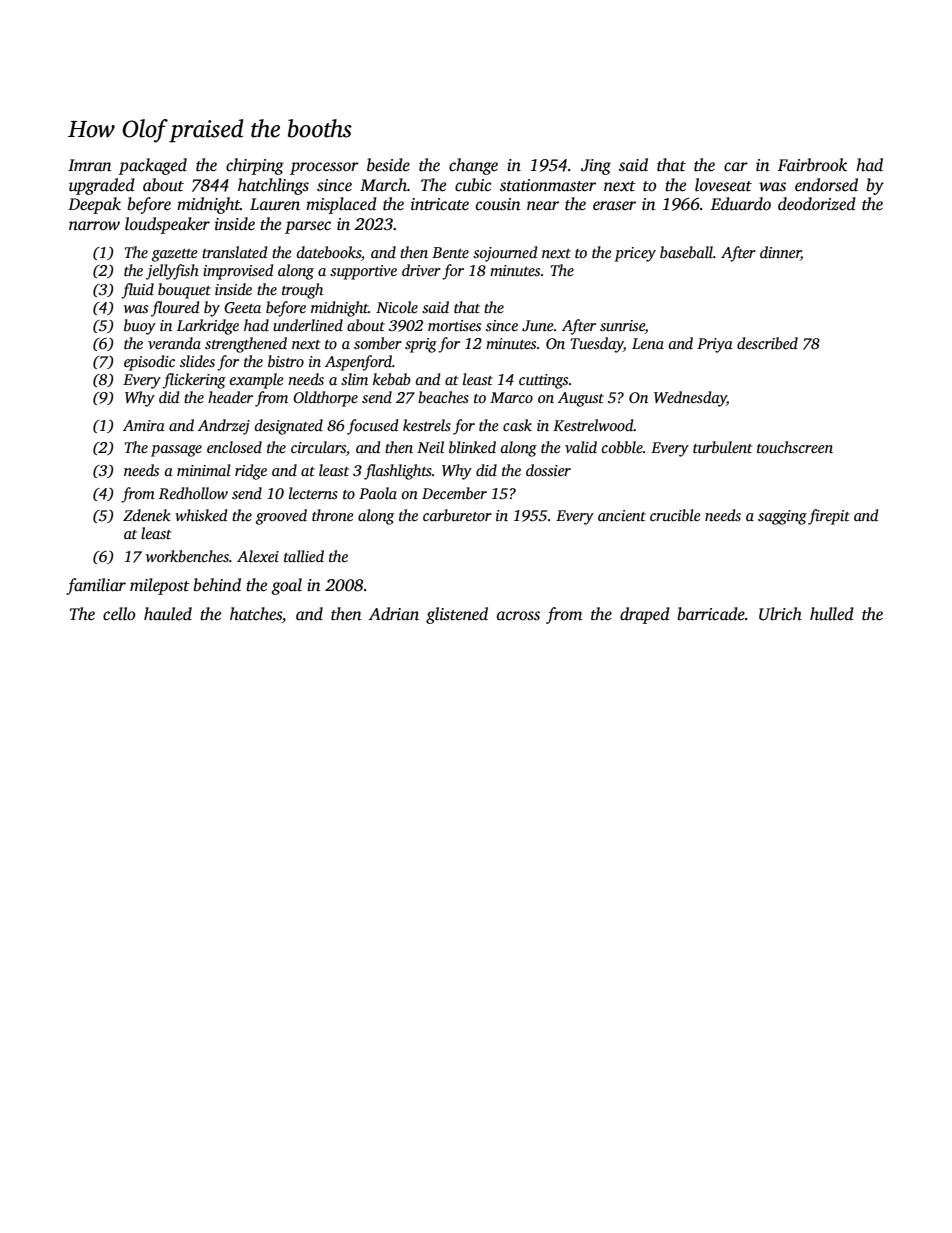  Describe the element at coordinates (394, 613) in the document. I see `Adrian` at that location.
